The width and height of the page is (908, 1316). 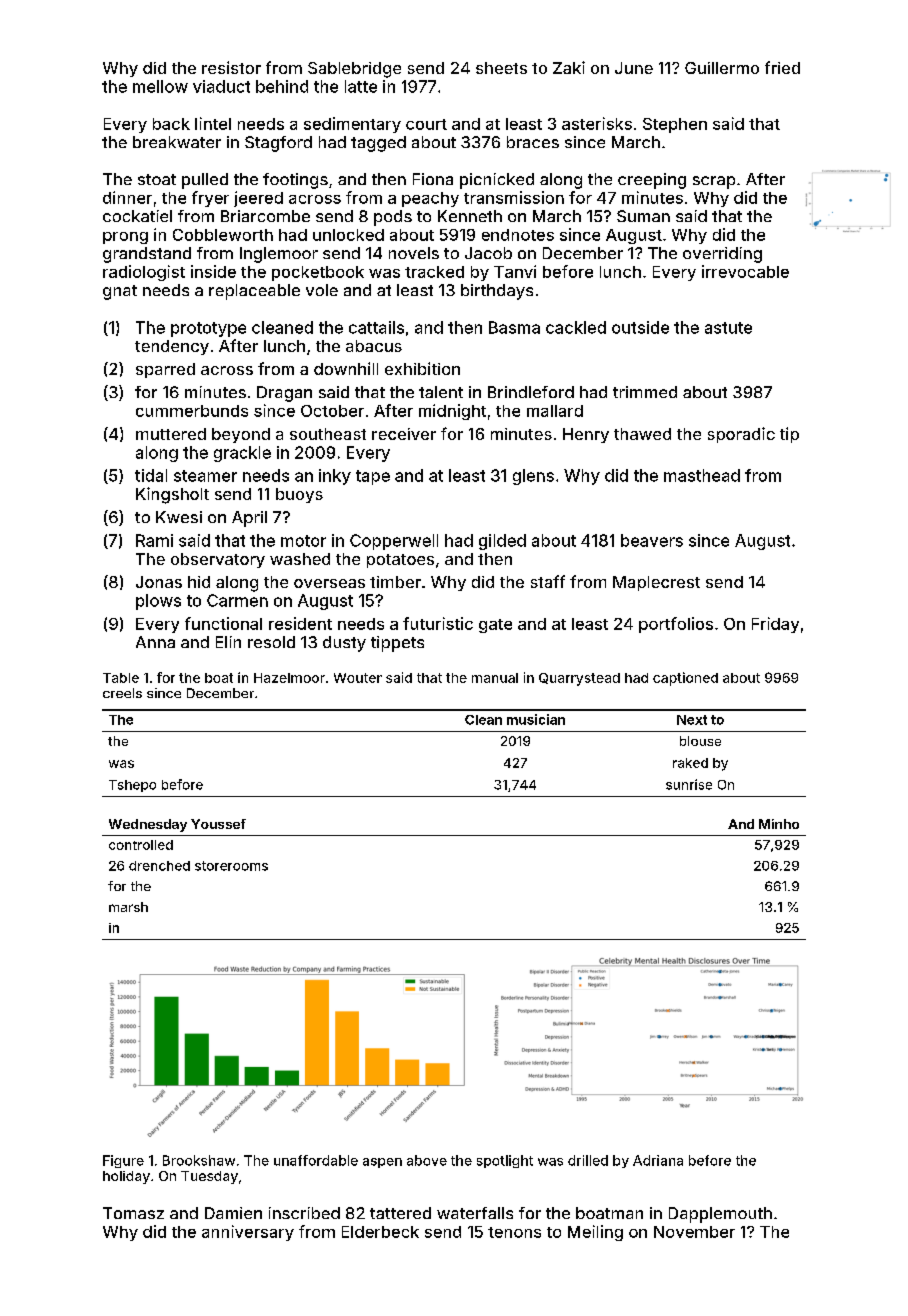 I want to click on anniversary, so click(x=248, y=1233).
